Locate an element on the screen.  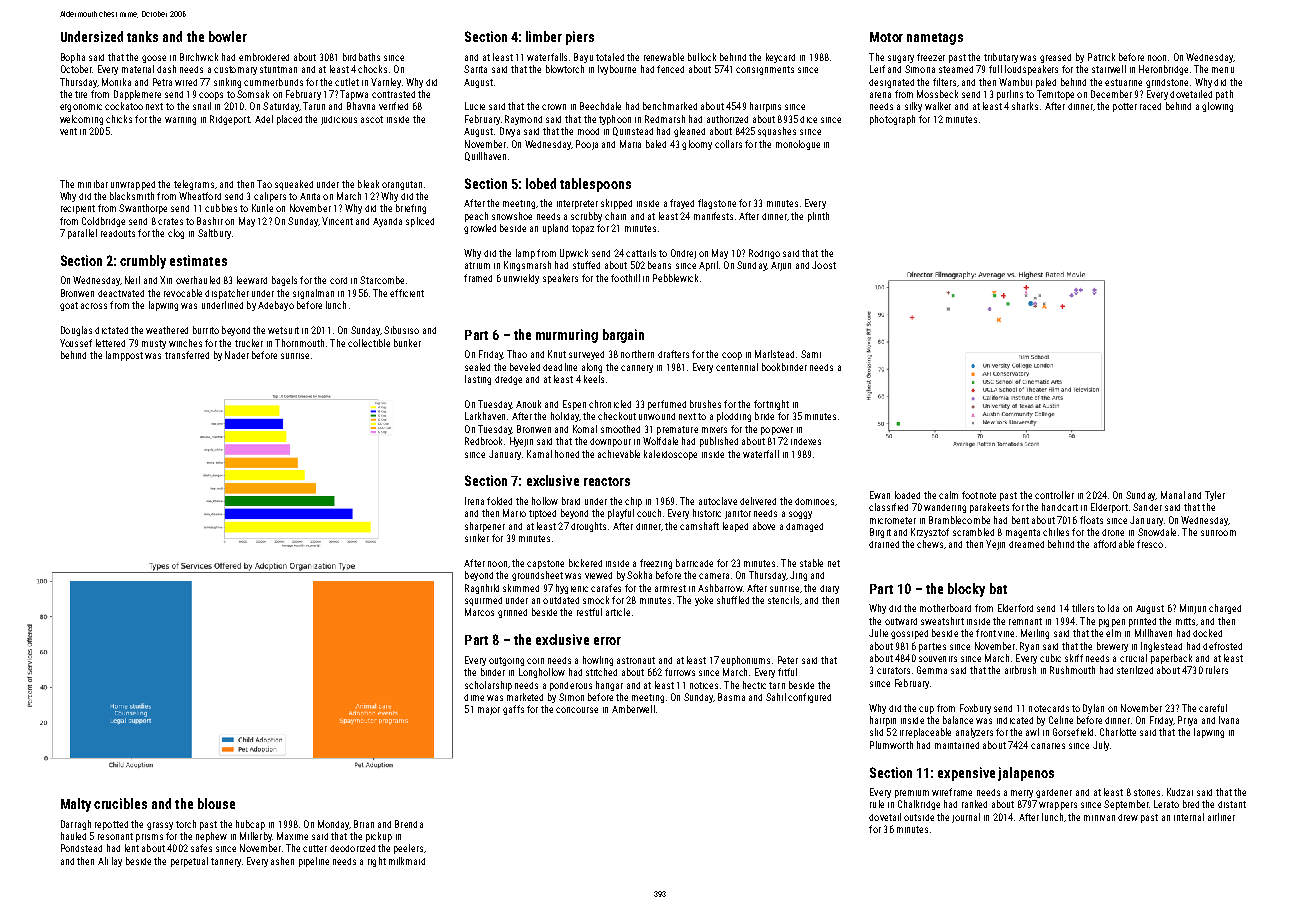
menu is located at coordinates (1223, 70).
